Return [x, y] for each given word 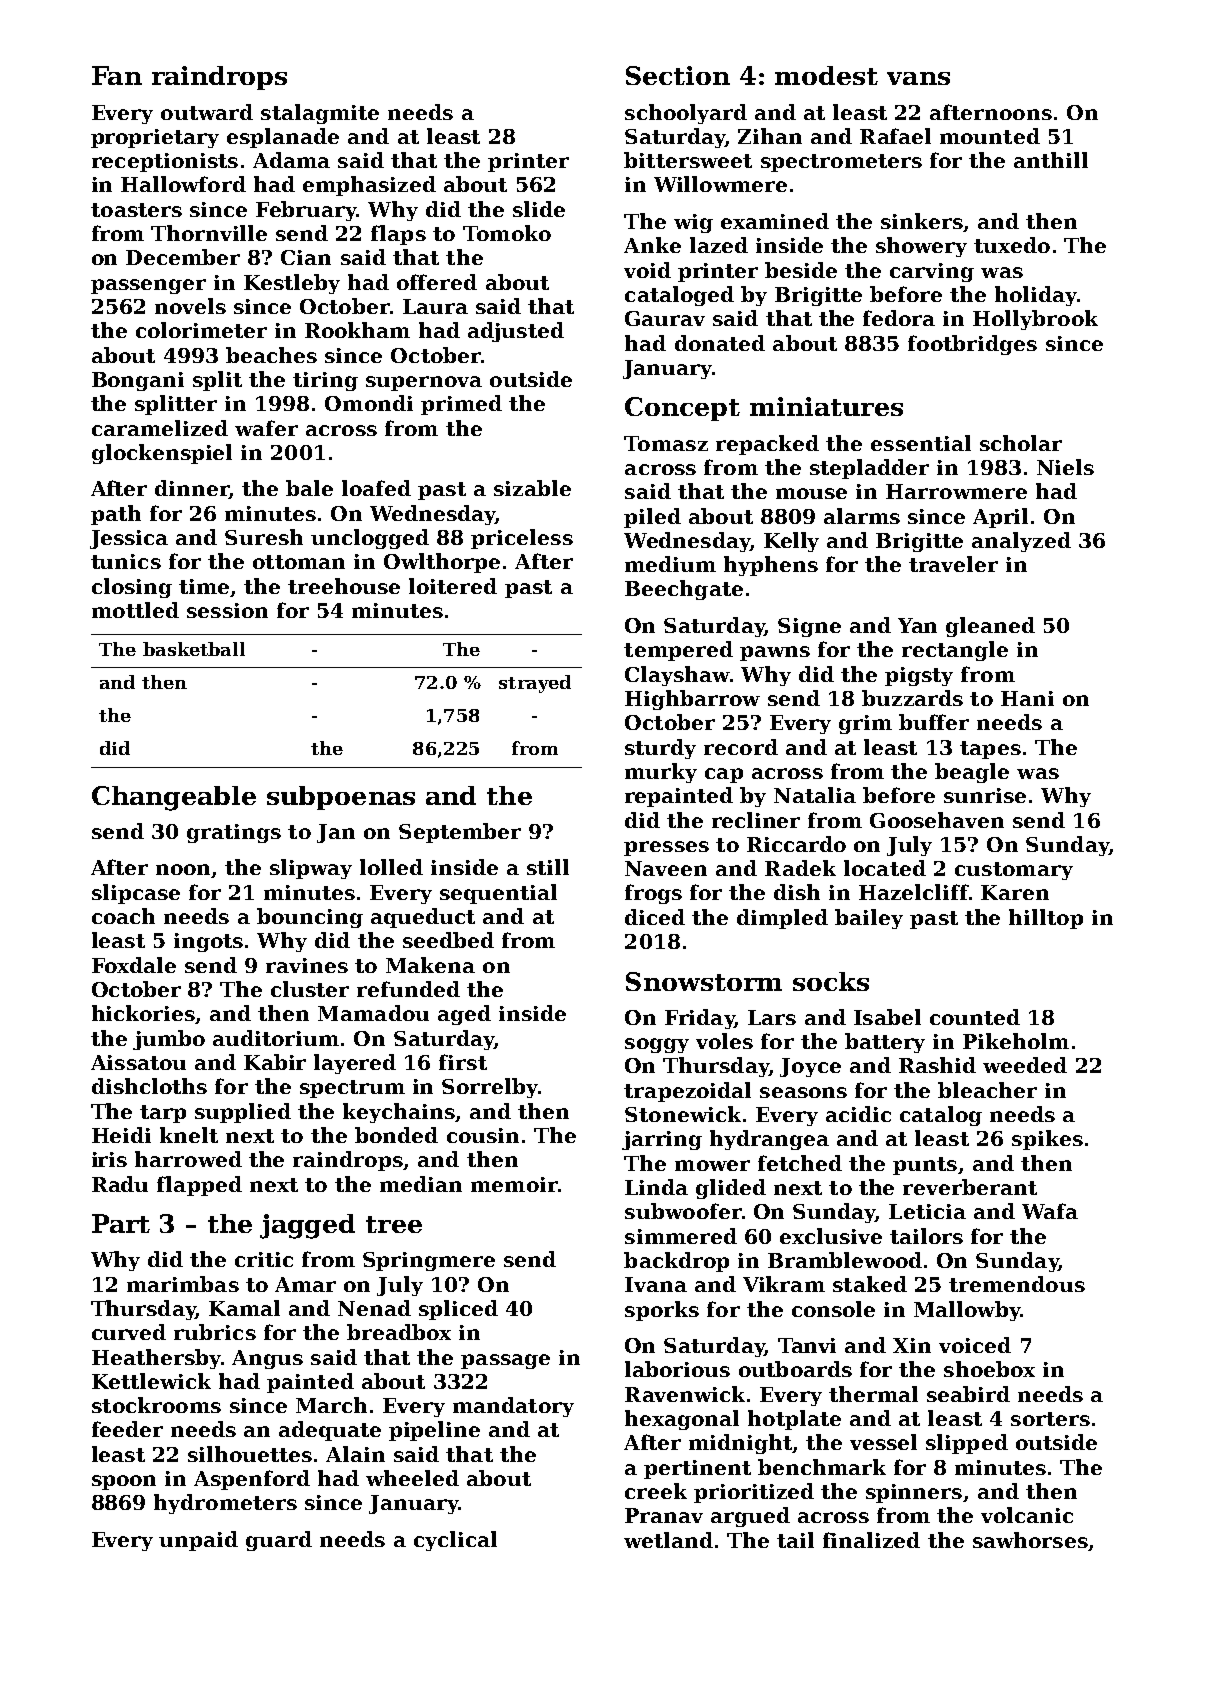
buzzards [912, 698]
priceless [522, 539]
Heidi [121, 1135]
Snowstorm [704, 981]
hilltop [1046, 919]
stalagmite [320, 114]
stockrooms [156, 1405]
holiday [1036, 296]
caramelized [160, 428]
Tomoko [507, 233]
